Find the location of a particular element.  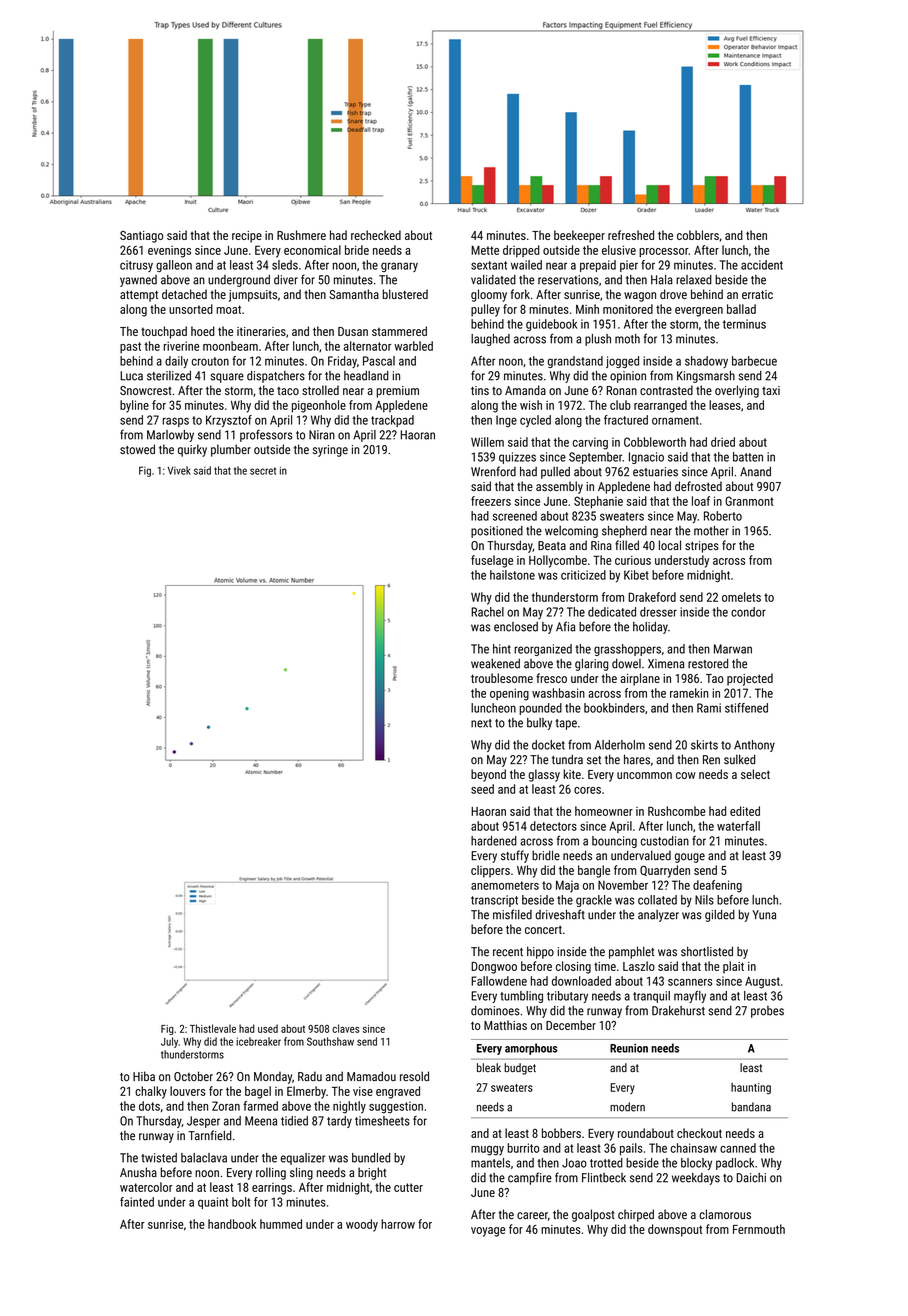

twisted is located at coordinates (159, 1158).
